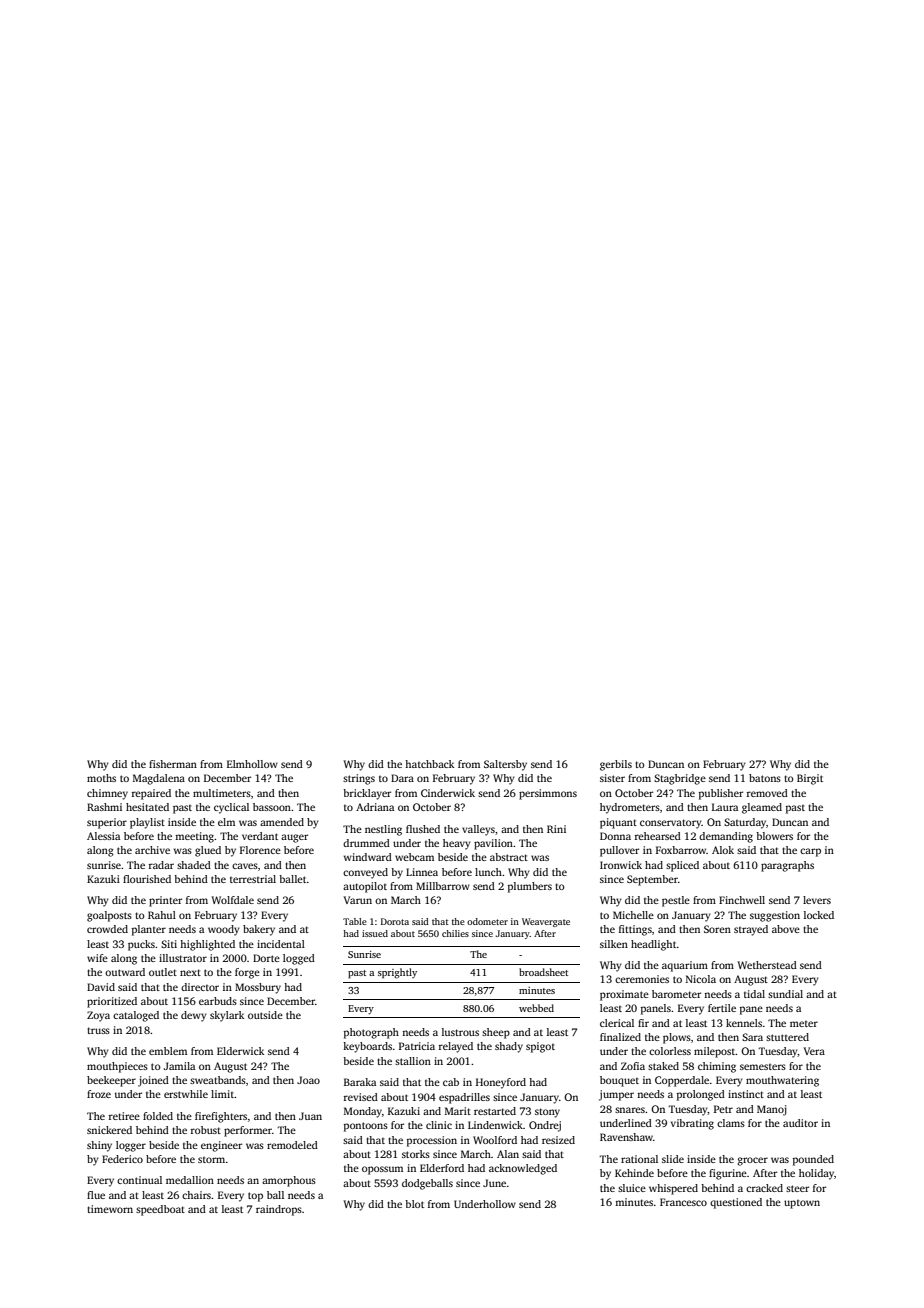 The image size is (924, 1308). I want to click on Linnea, so click(422, 872).
